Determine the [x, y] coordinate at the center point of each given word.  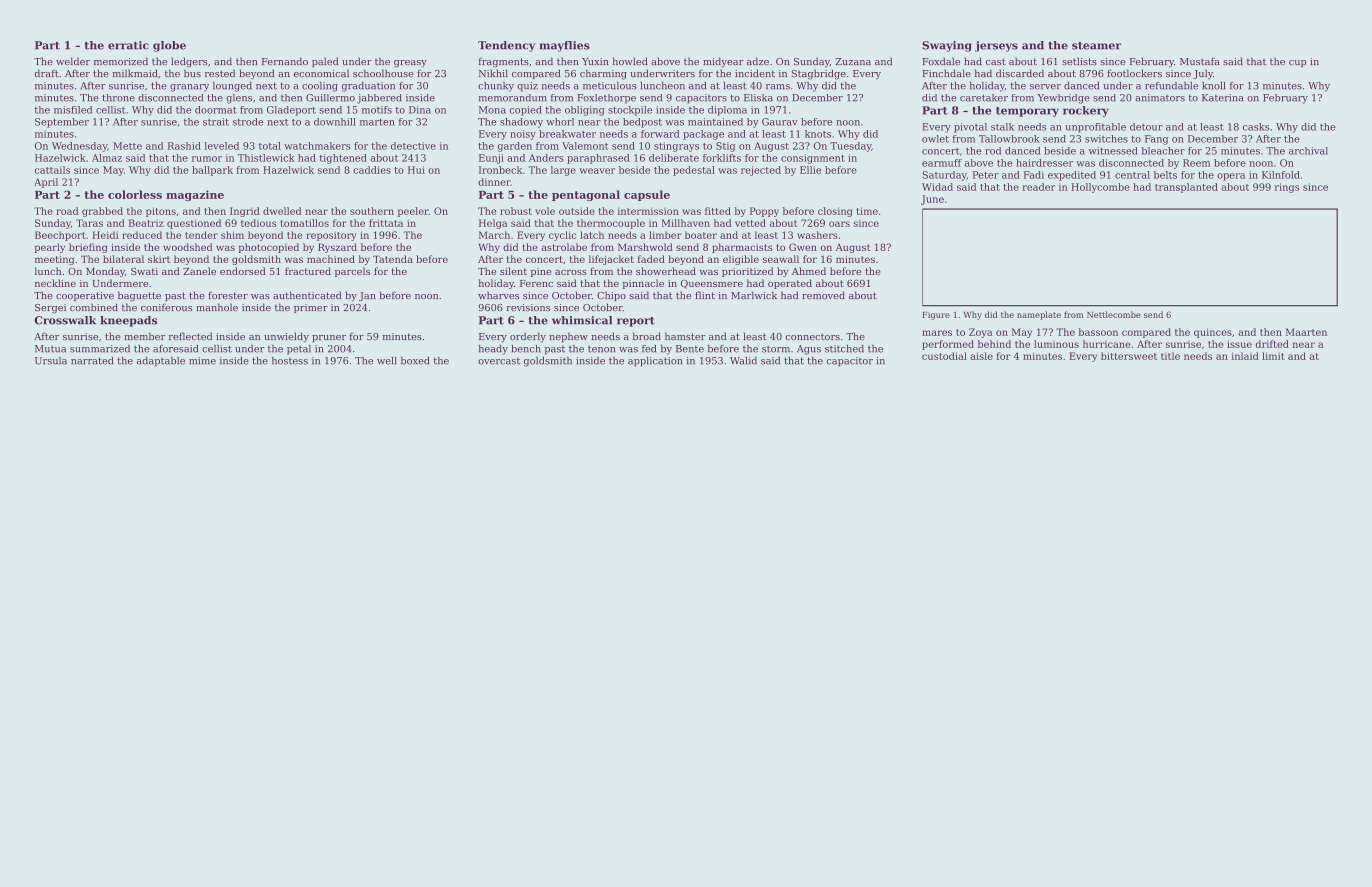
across [571, 272]
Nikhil [493, 73]
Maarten [1306, 332]
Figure [936, 316]
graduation [368, 87]
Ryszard [337, 248]
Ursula [51, 361]
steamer [1096, 46]
